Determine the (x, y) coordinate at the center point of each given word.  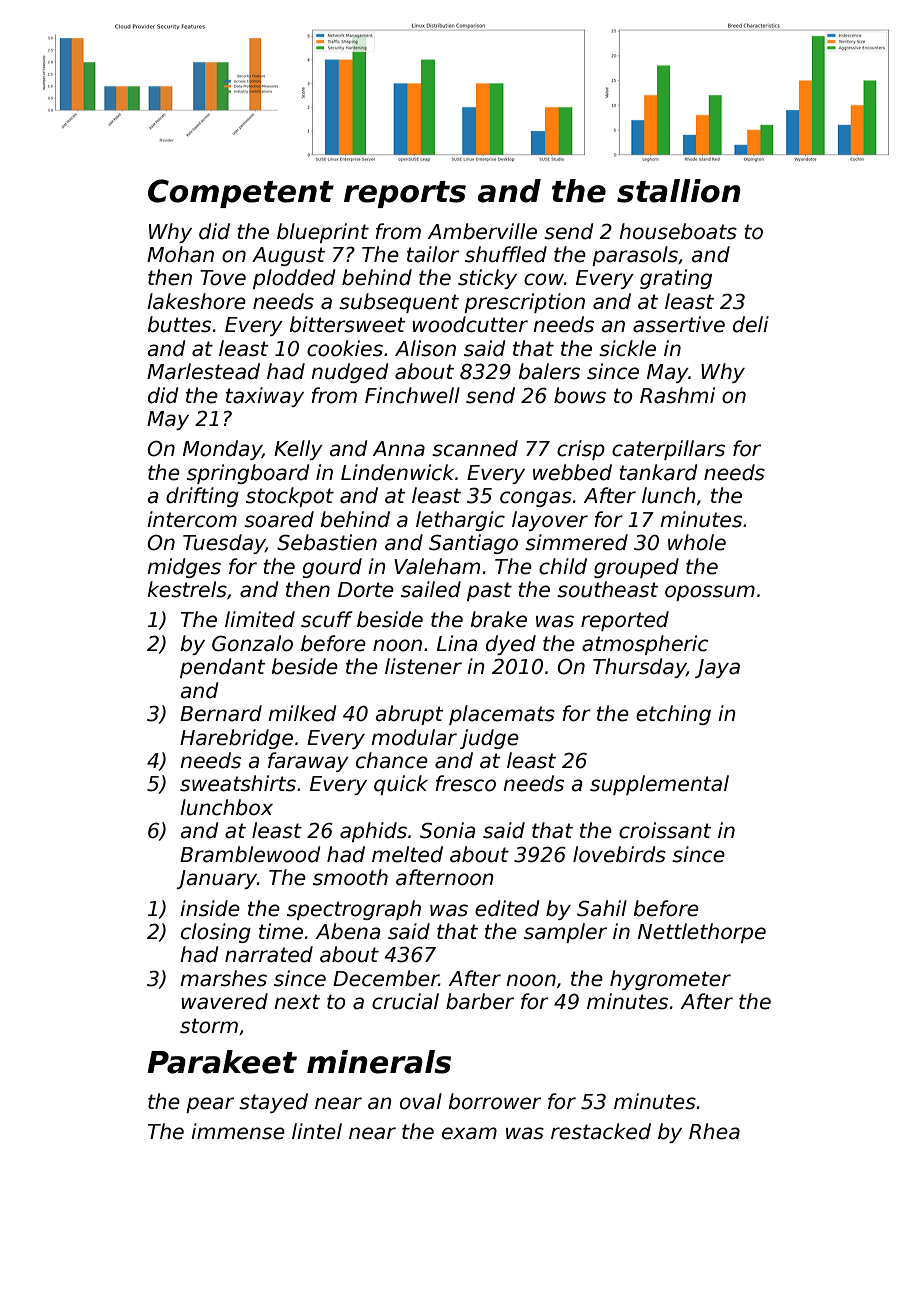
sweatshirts (238, 783)
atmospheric (645, 645)
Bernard (221, 713)
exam (469, 1133)
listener (423, 666)
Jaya (717, 668)
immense (238, 1131)
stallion (679, 191)
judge (489, 739)
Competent (241, 193)
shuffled (506, 254)
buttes (179, 324)
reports (405, 194)
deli (751, 324)
